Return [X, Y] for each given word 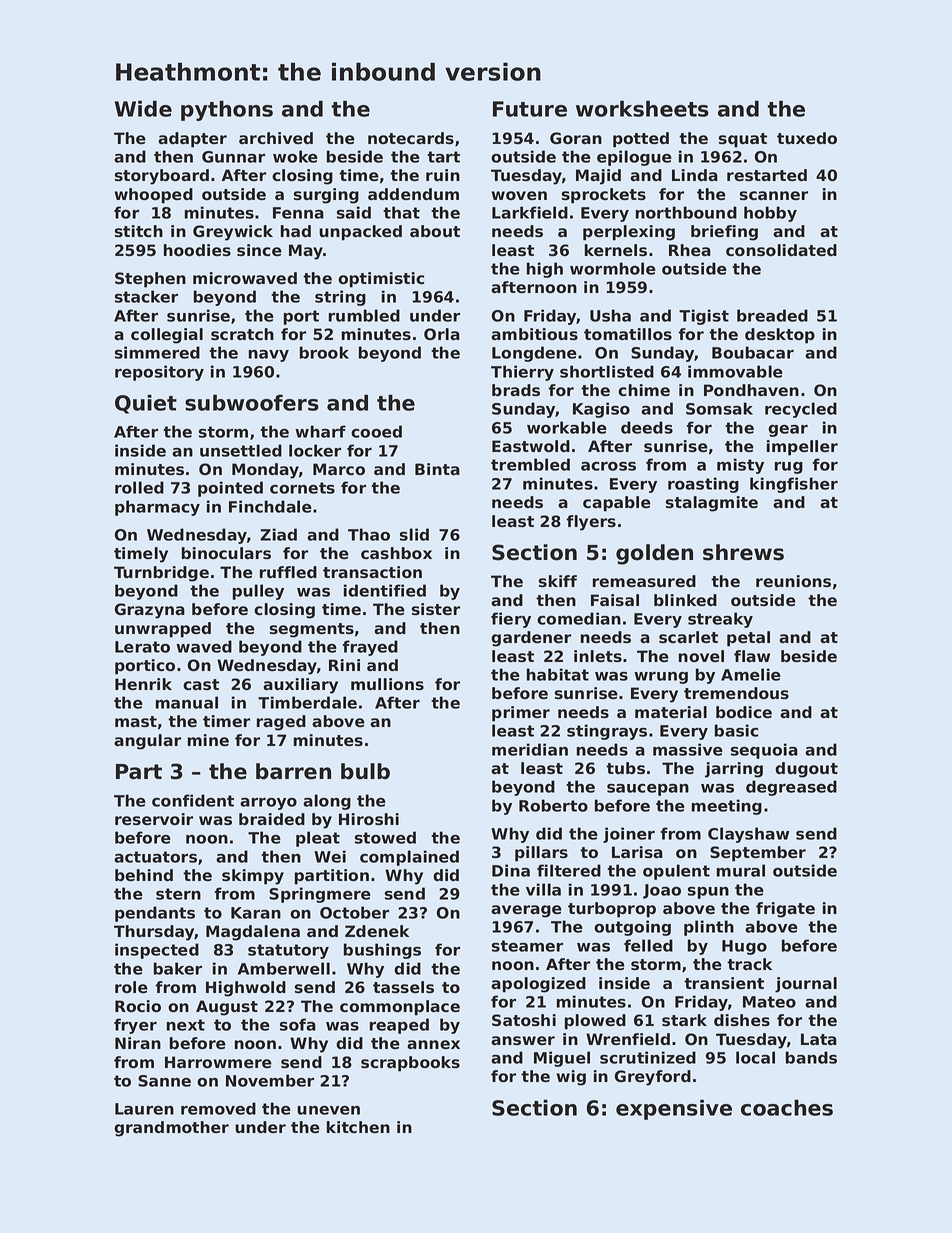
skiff [558, 581]
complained [409, 858]
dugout [806, 770]
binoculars [226, 553]
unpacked [360, 233]
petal [748, 639]
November [270, 1080]
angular [147, 742]
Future [530, 109]
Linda [695, 175]
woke [295, 156]
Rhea [690, 250]
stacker [146, 296]
